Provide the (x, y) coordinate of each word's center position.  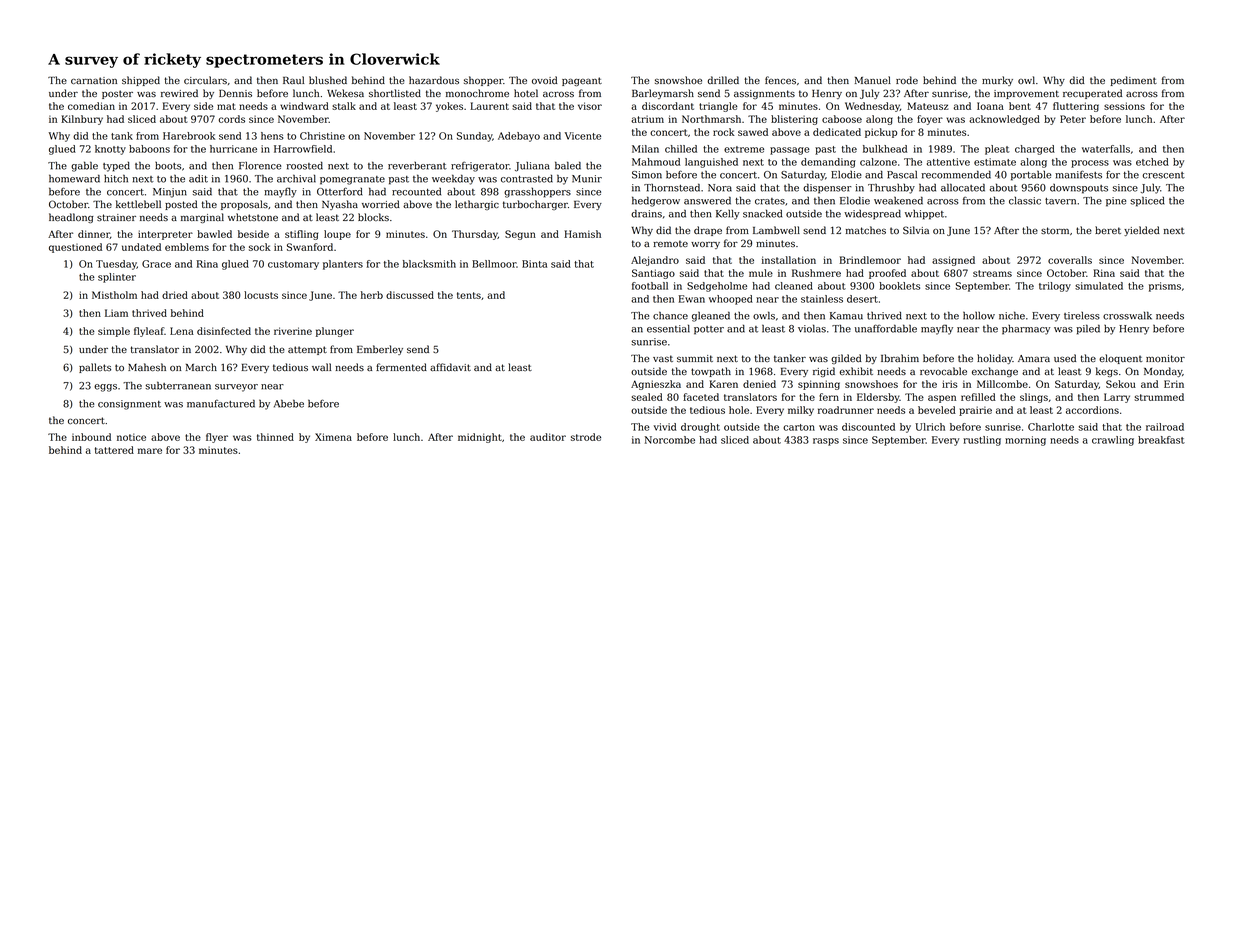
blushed (328, 80)
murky (997, 81)
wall (321, 367)
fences (780, 80)
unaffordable (886, 328)
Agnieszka (656, 385)
